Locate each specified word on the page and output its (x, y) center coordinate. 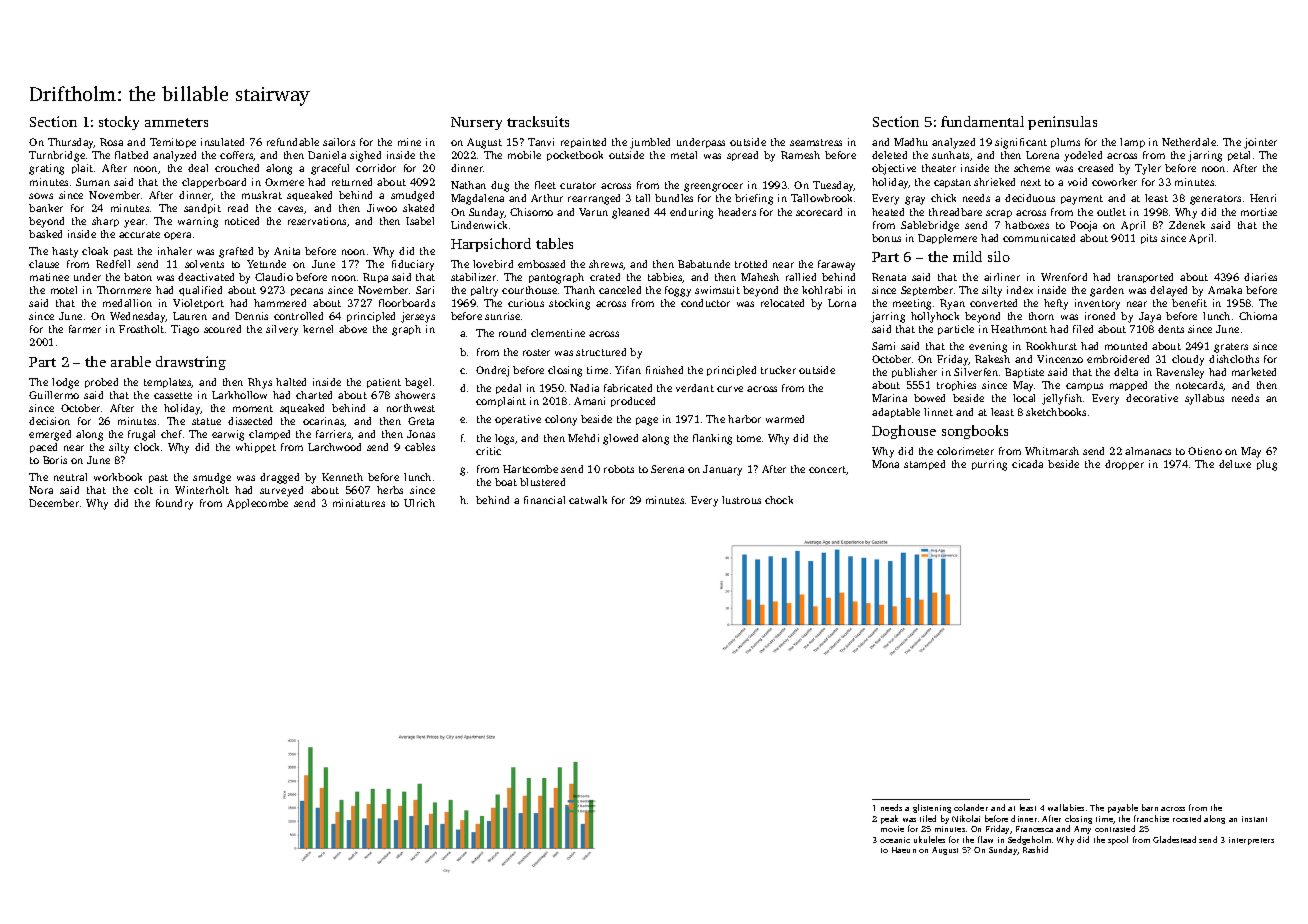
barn (1150, 807)
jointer (1260, 143)
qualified (200, 291)
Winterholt (202, 490)
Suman (93, 182)
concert (827, 469)
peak (889, 819)
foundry (174, 504)
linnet (938, 412)
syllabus (1204, 399)
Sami (883, 346)
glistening (932, 808)
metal (684, 155)
